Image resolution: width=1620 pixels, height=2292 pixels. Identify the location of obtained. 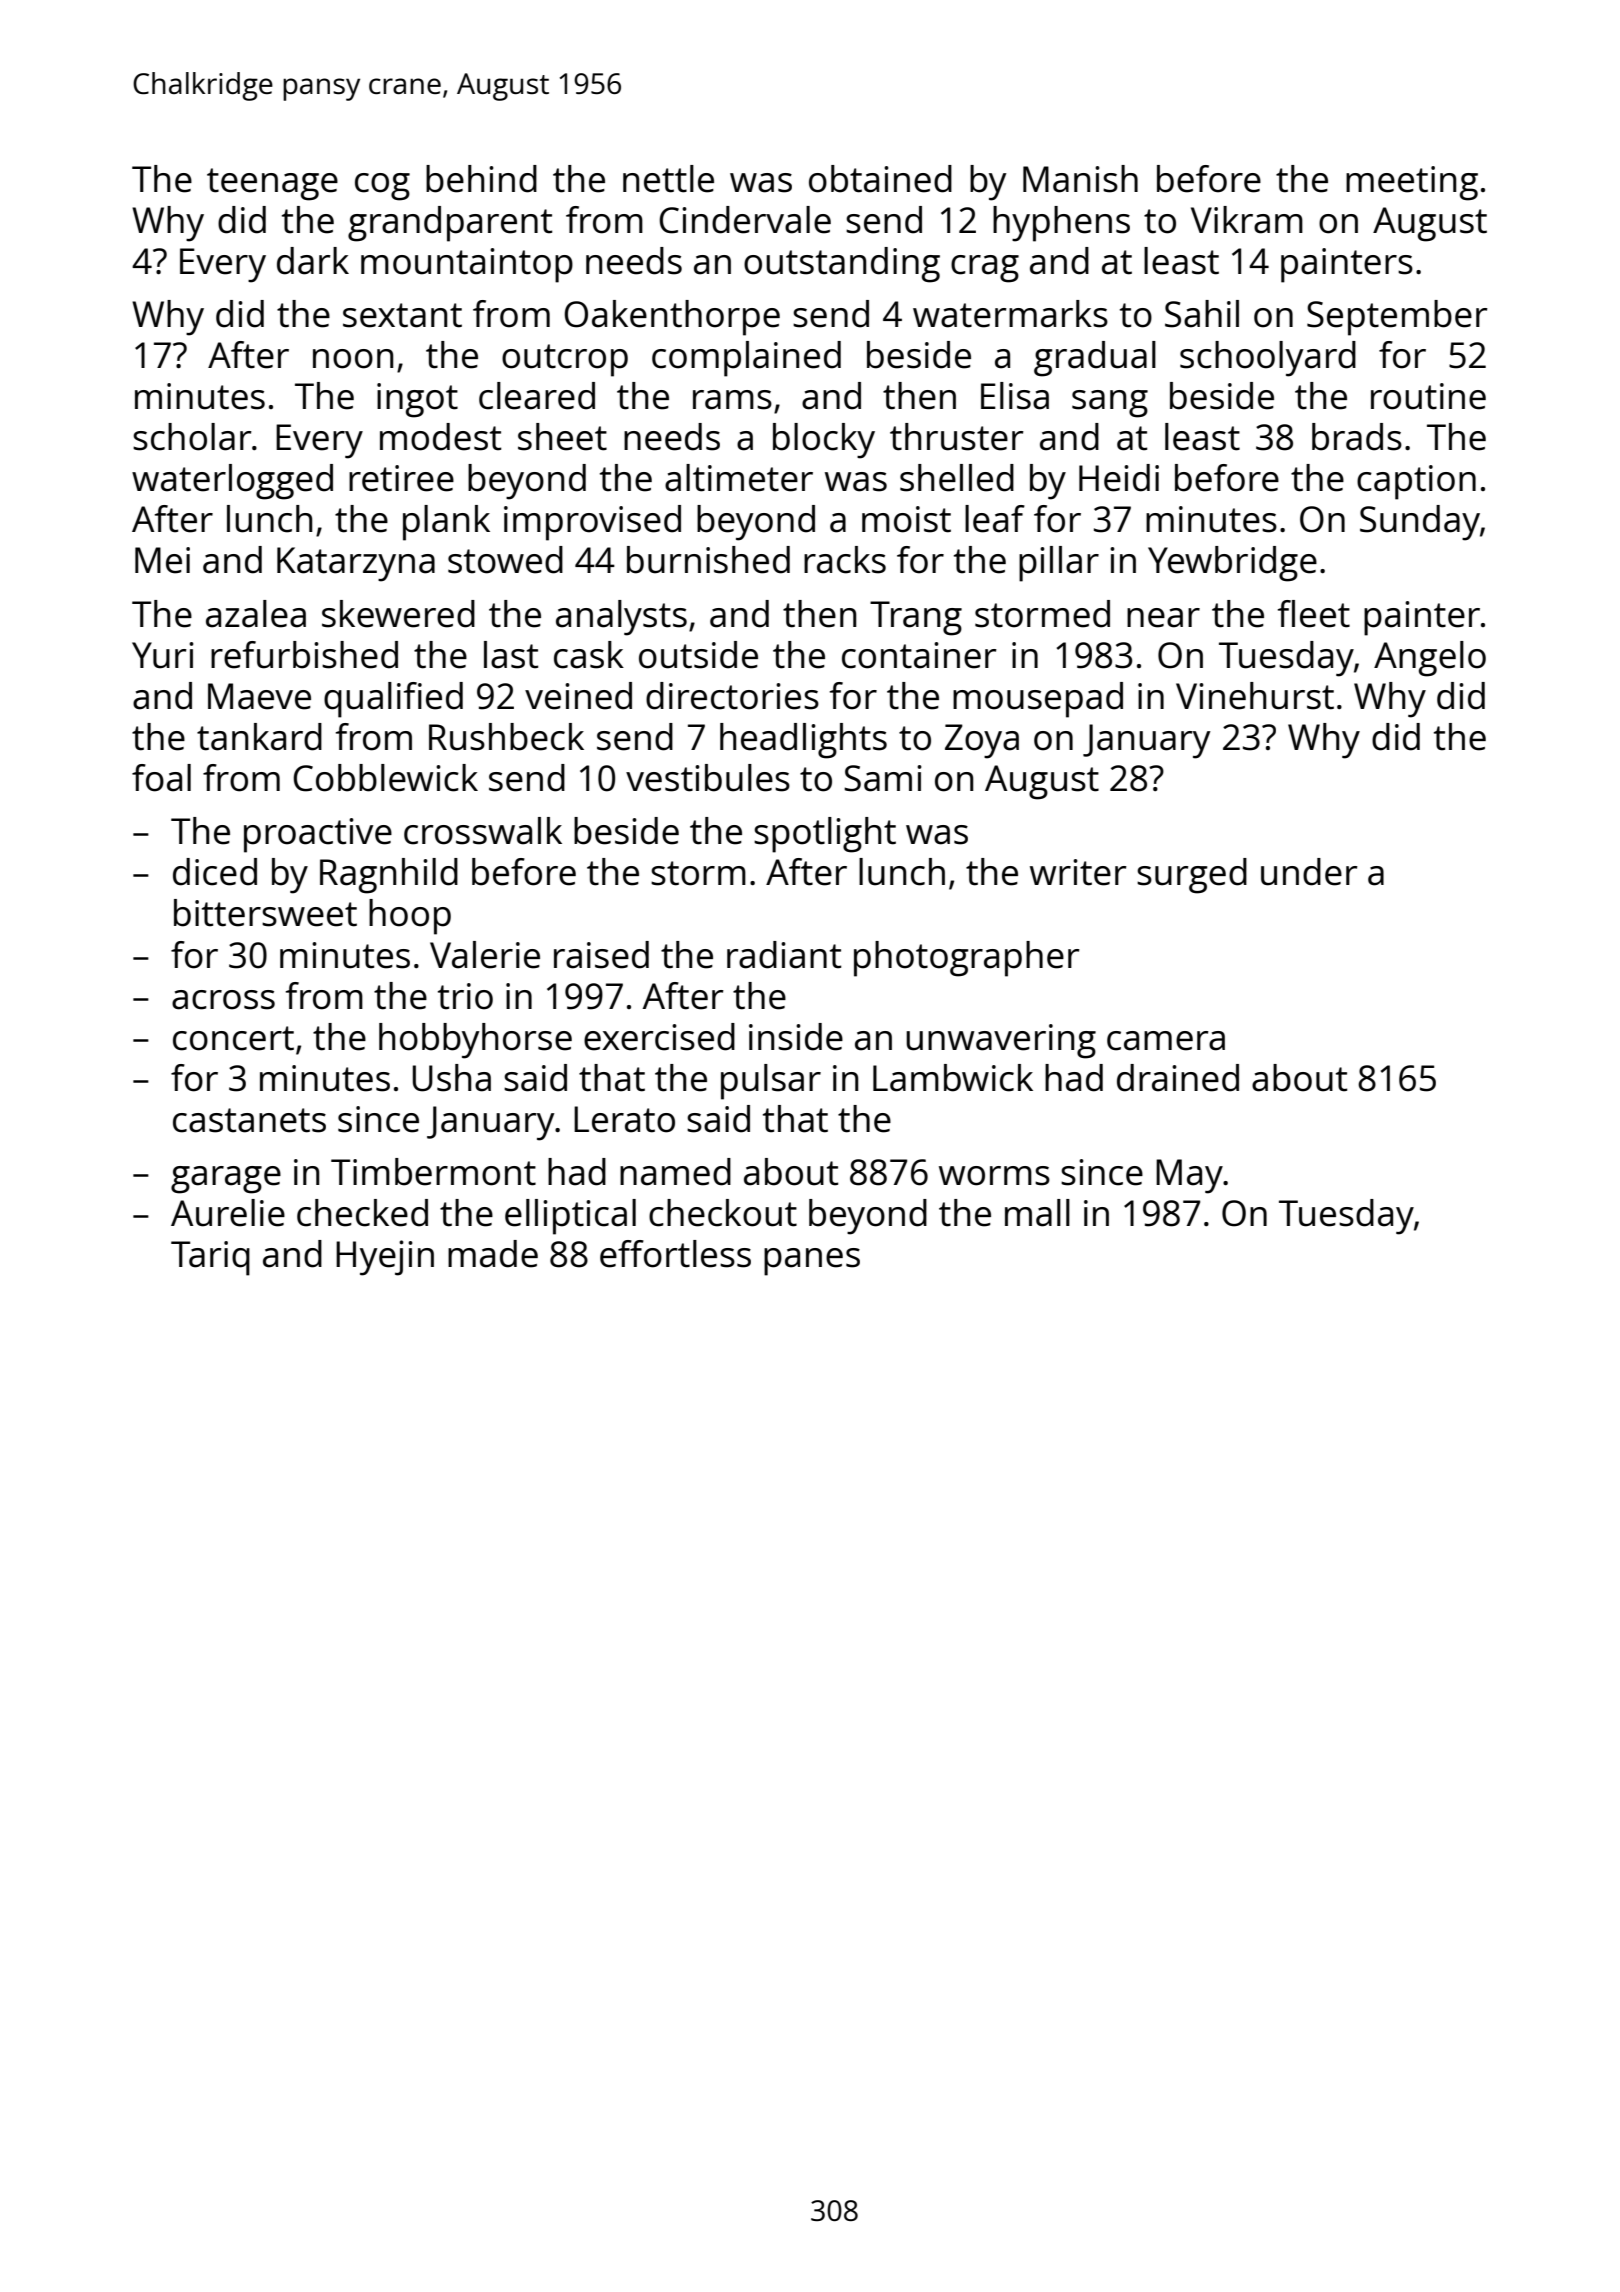
(880, 179).
